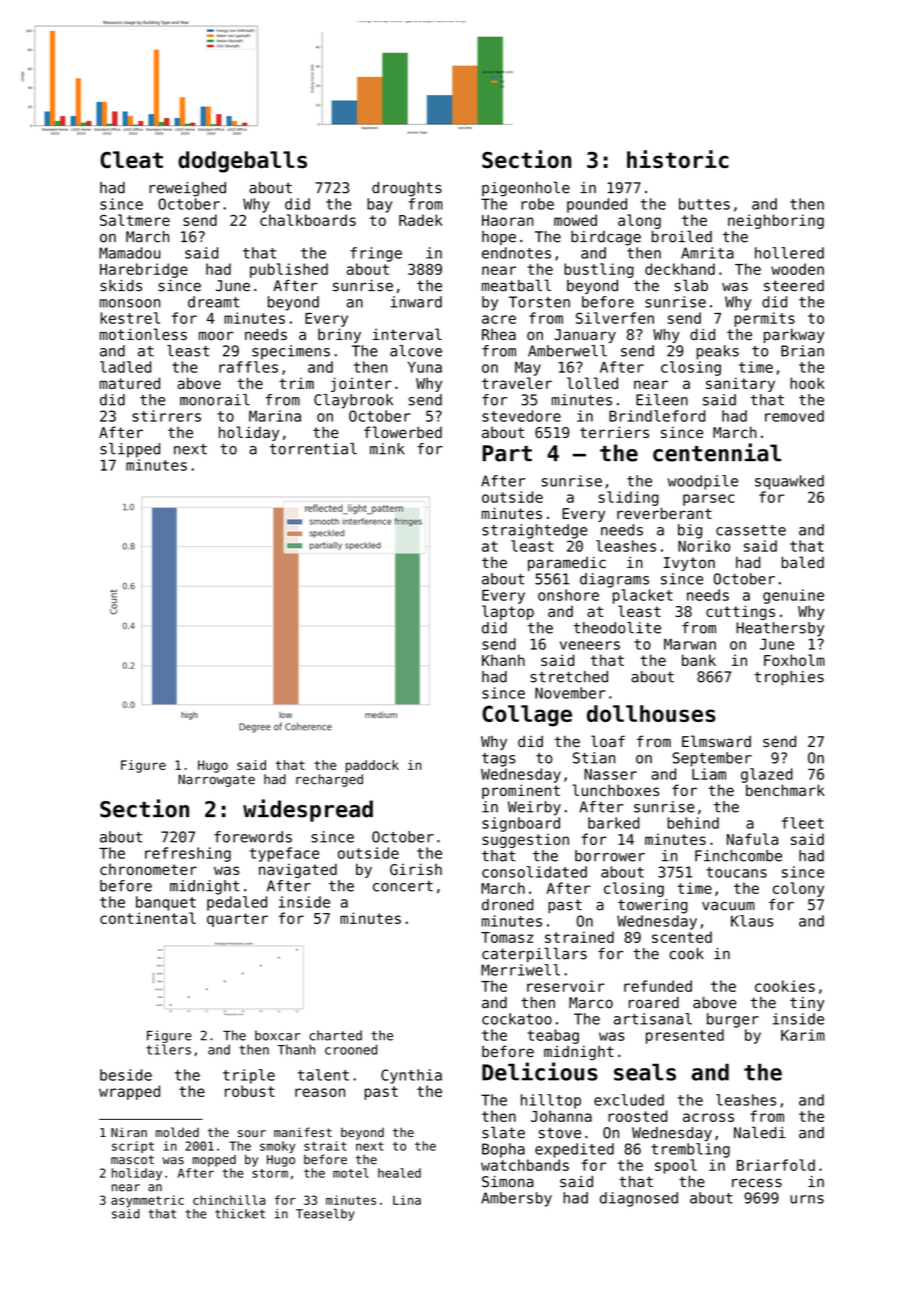 The width and height of the page is (924, 1314). What do you see at coordinates (807, 1199) in the page?
I see `urns` at bounding box center [807, 1199].
